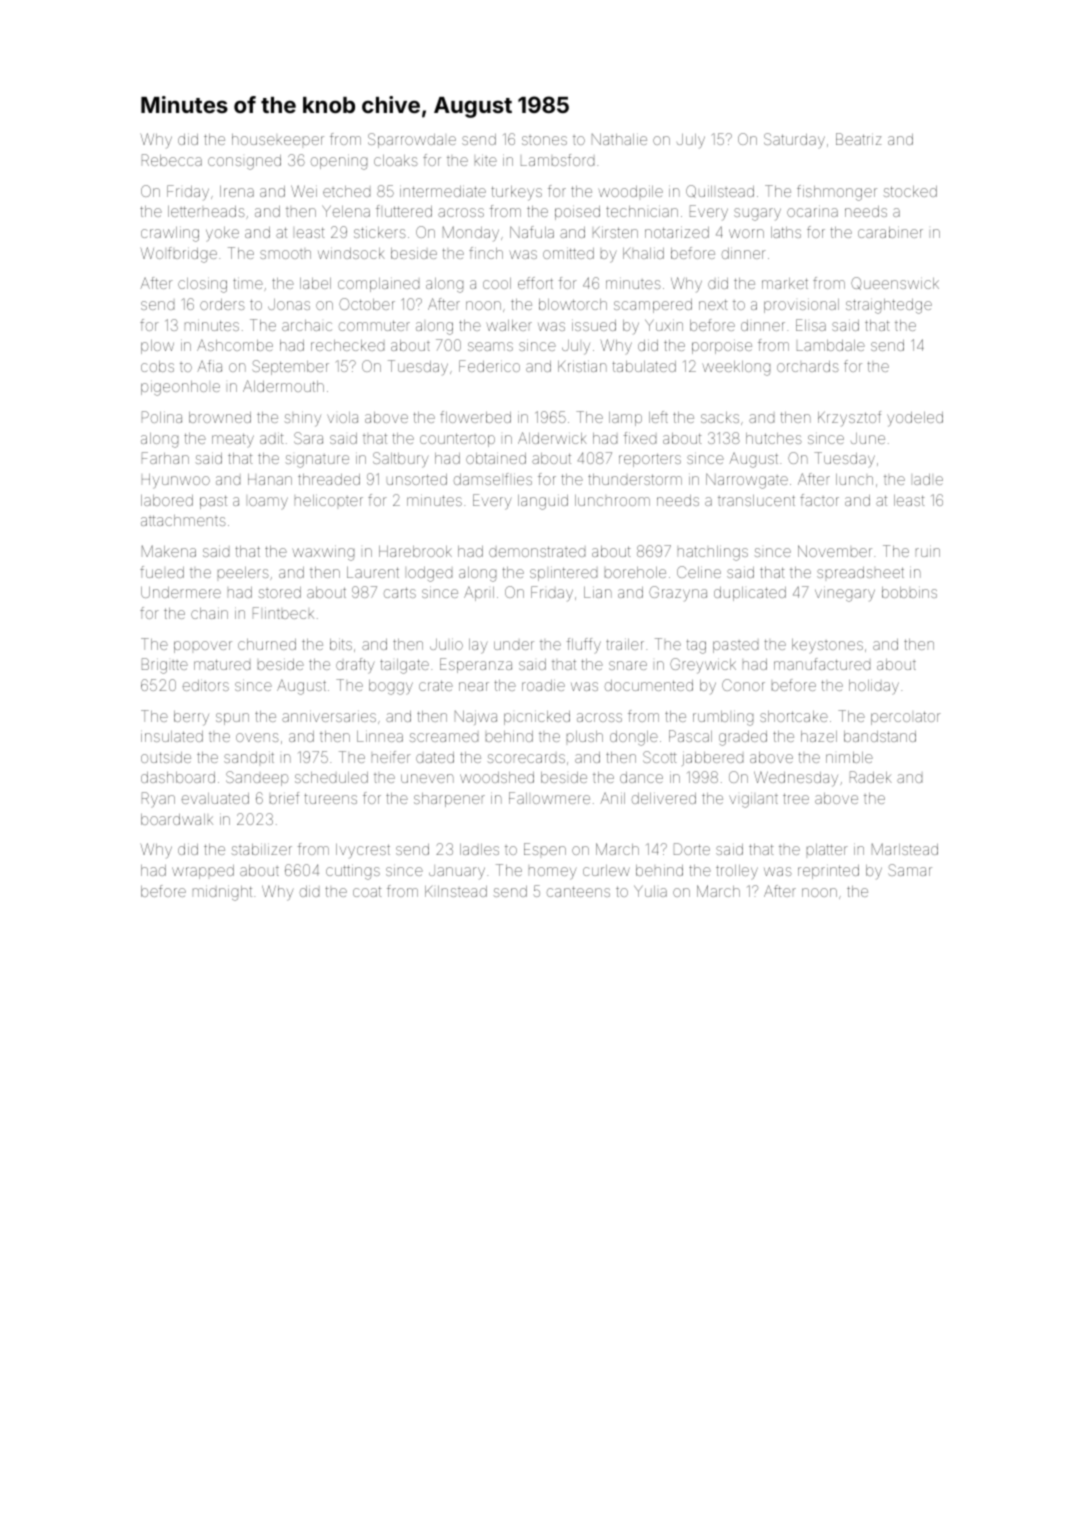  What do you see at coordinates (794, 140) in the image?
I see `Saturday` at bounding box center [794, 140].
